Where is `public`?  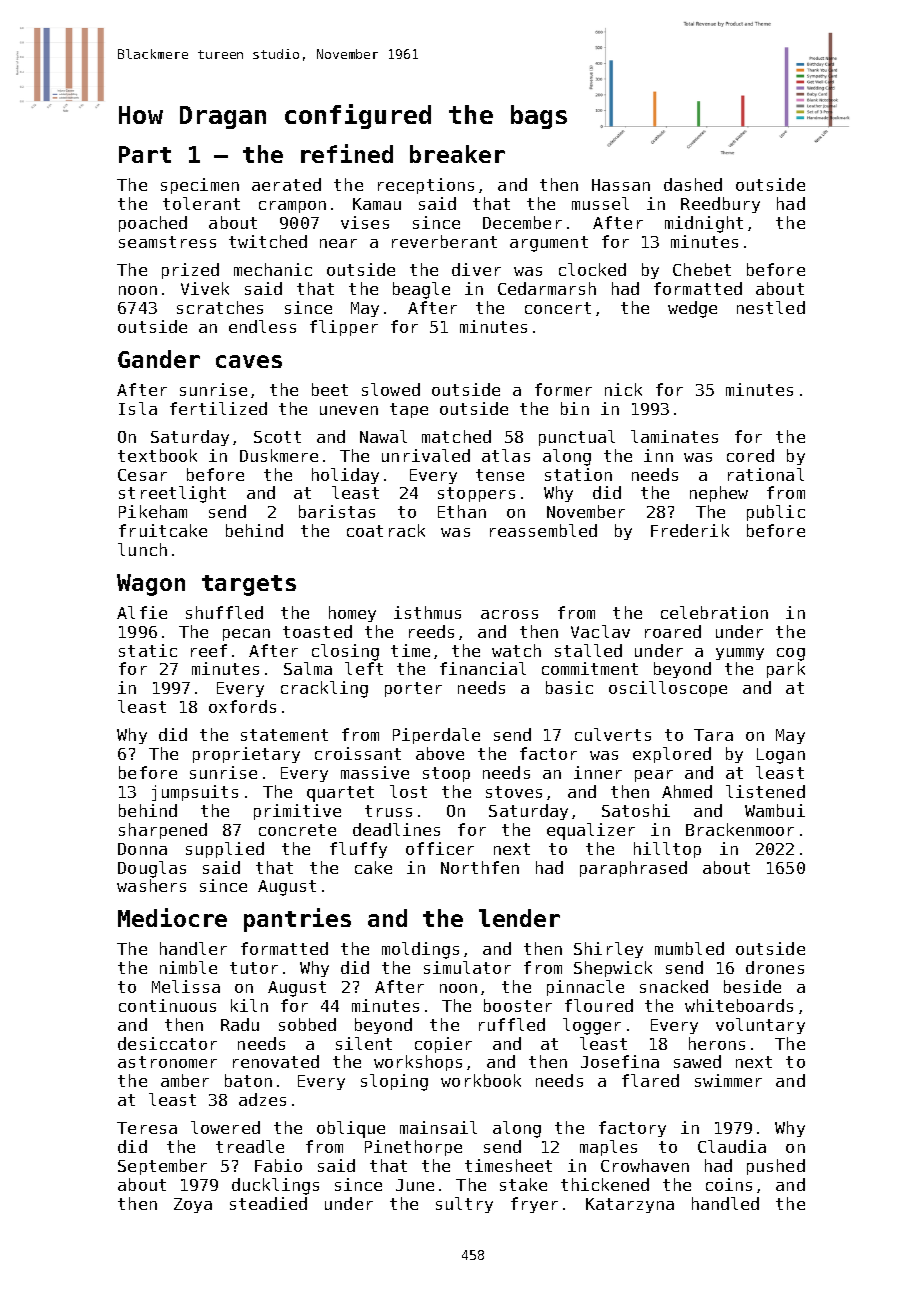
public is located at coordinates (776, 513).
